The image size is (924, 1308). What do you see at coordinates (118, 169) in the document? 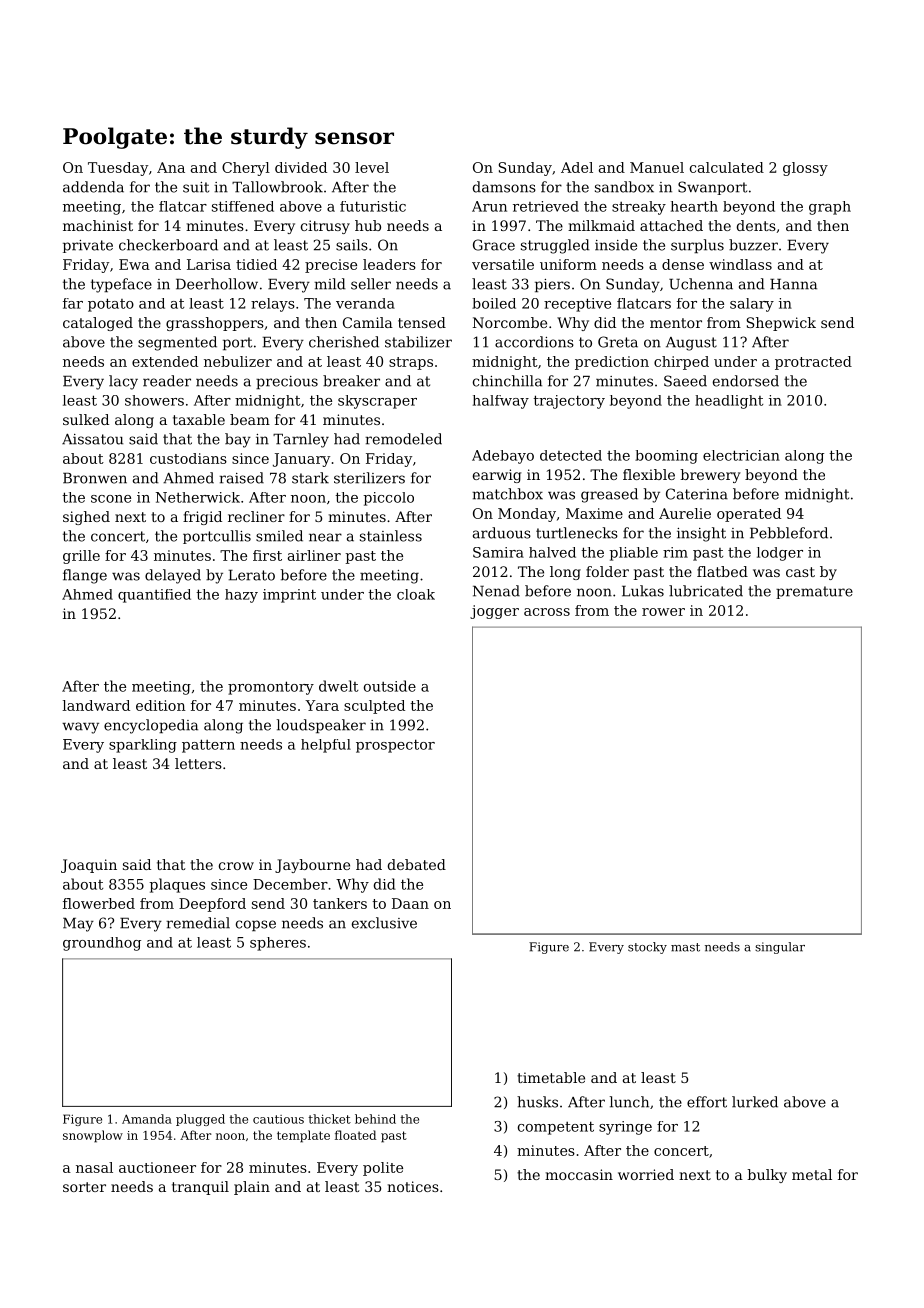
I see `Tuesday` at bounding box center [118, 169].
